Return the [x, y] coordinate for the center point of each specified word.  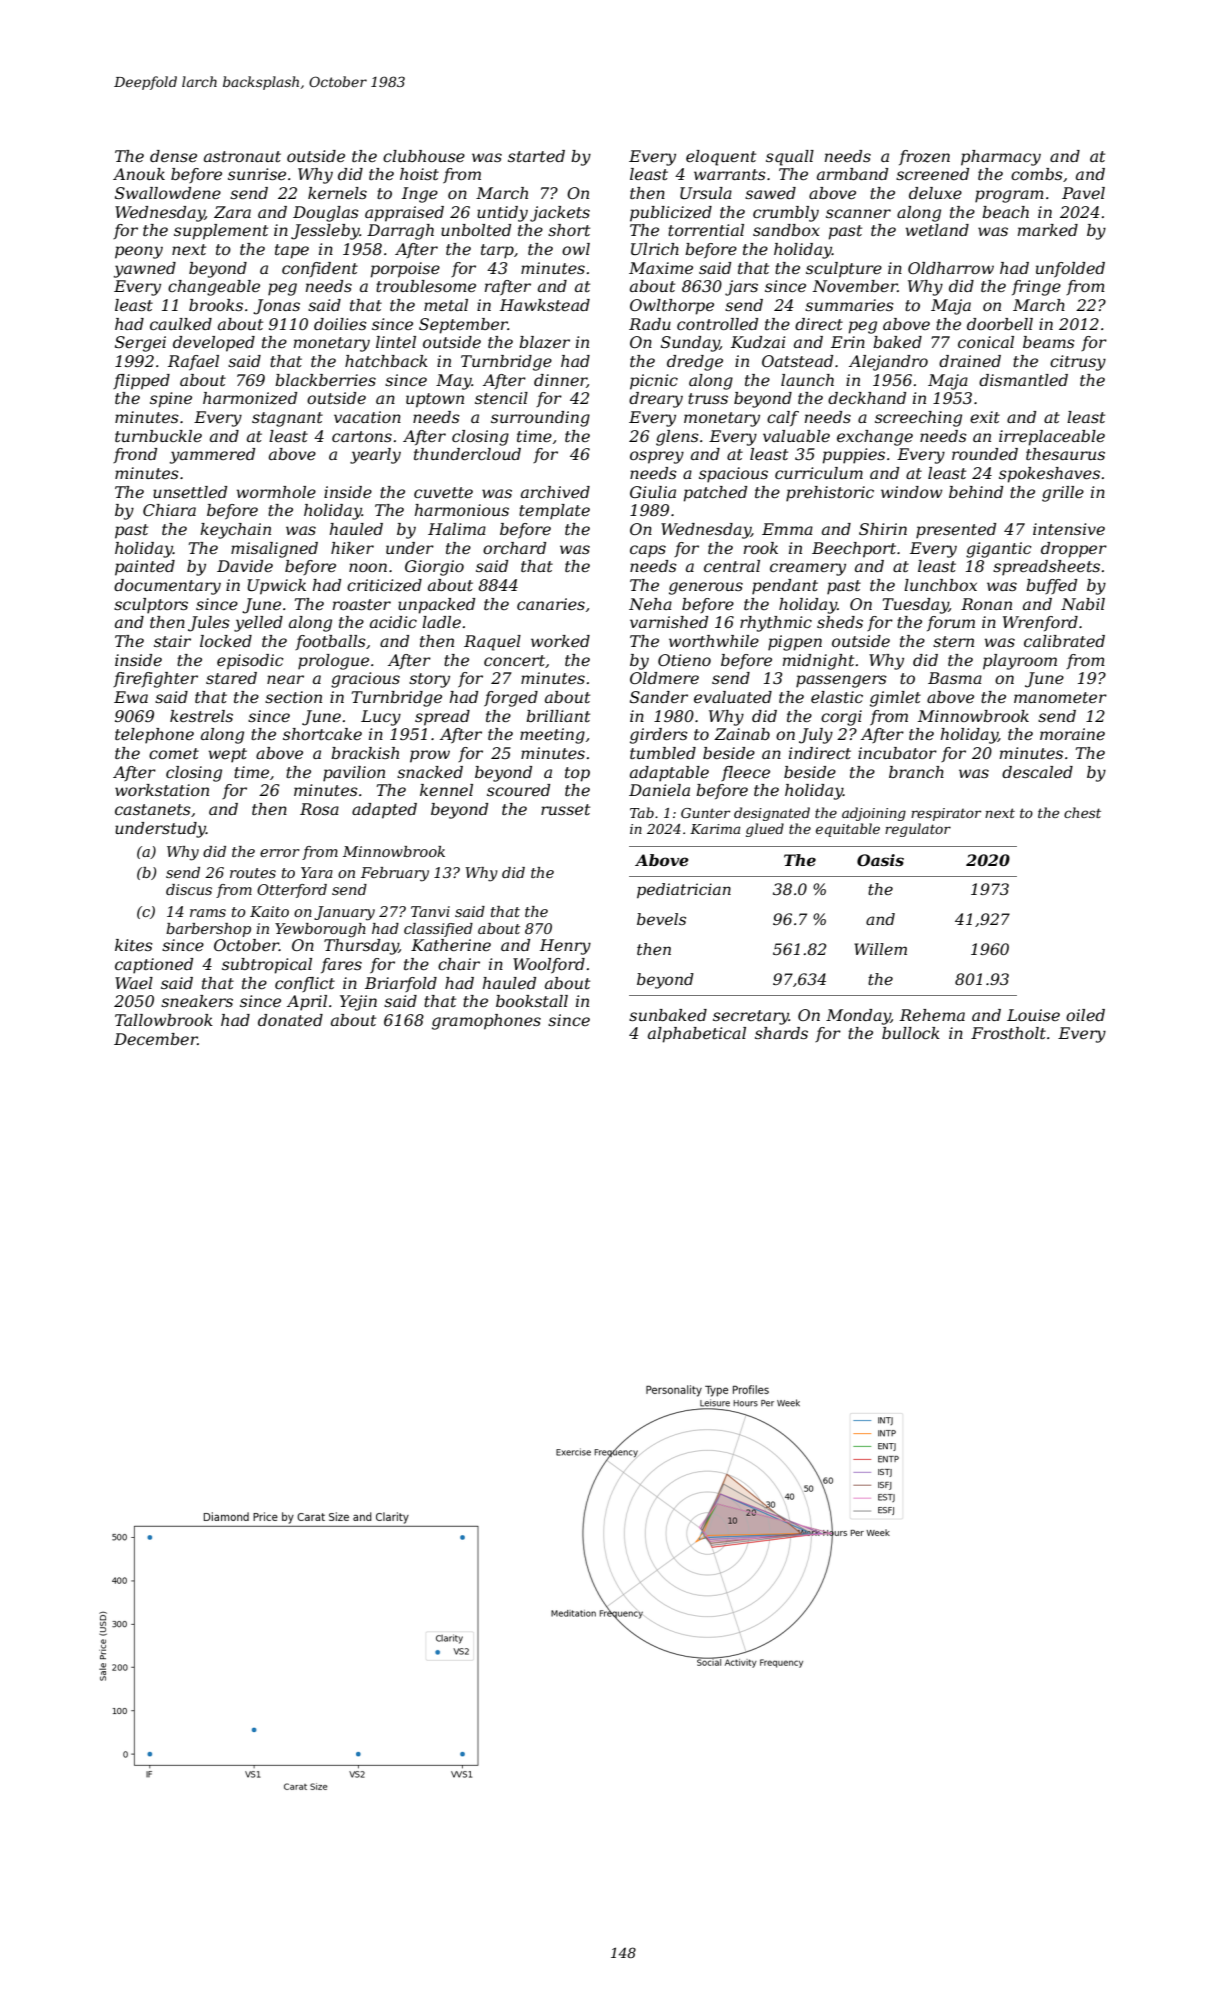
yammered [212, 456]
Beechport [854, 550]
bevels [661, 919]
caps [648, 551]
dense [173, 156]
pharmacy [1001, 158]
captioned [154, 966]
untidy [502, 214]
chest [1082, 812]
